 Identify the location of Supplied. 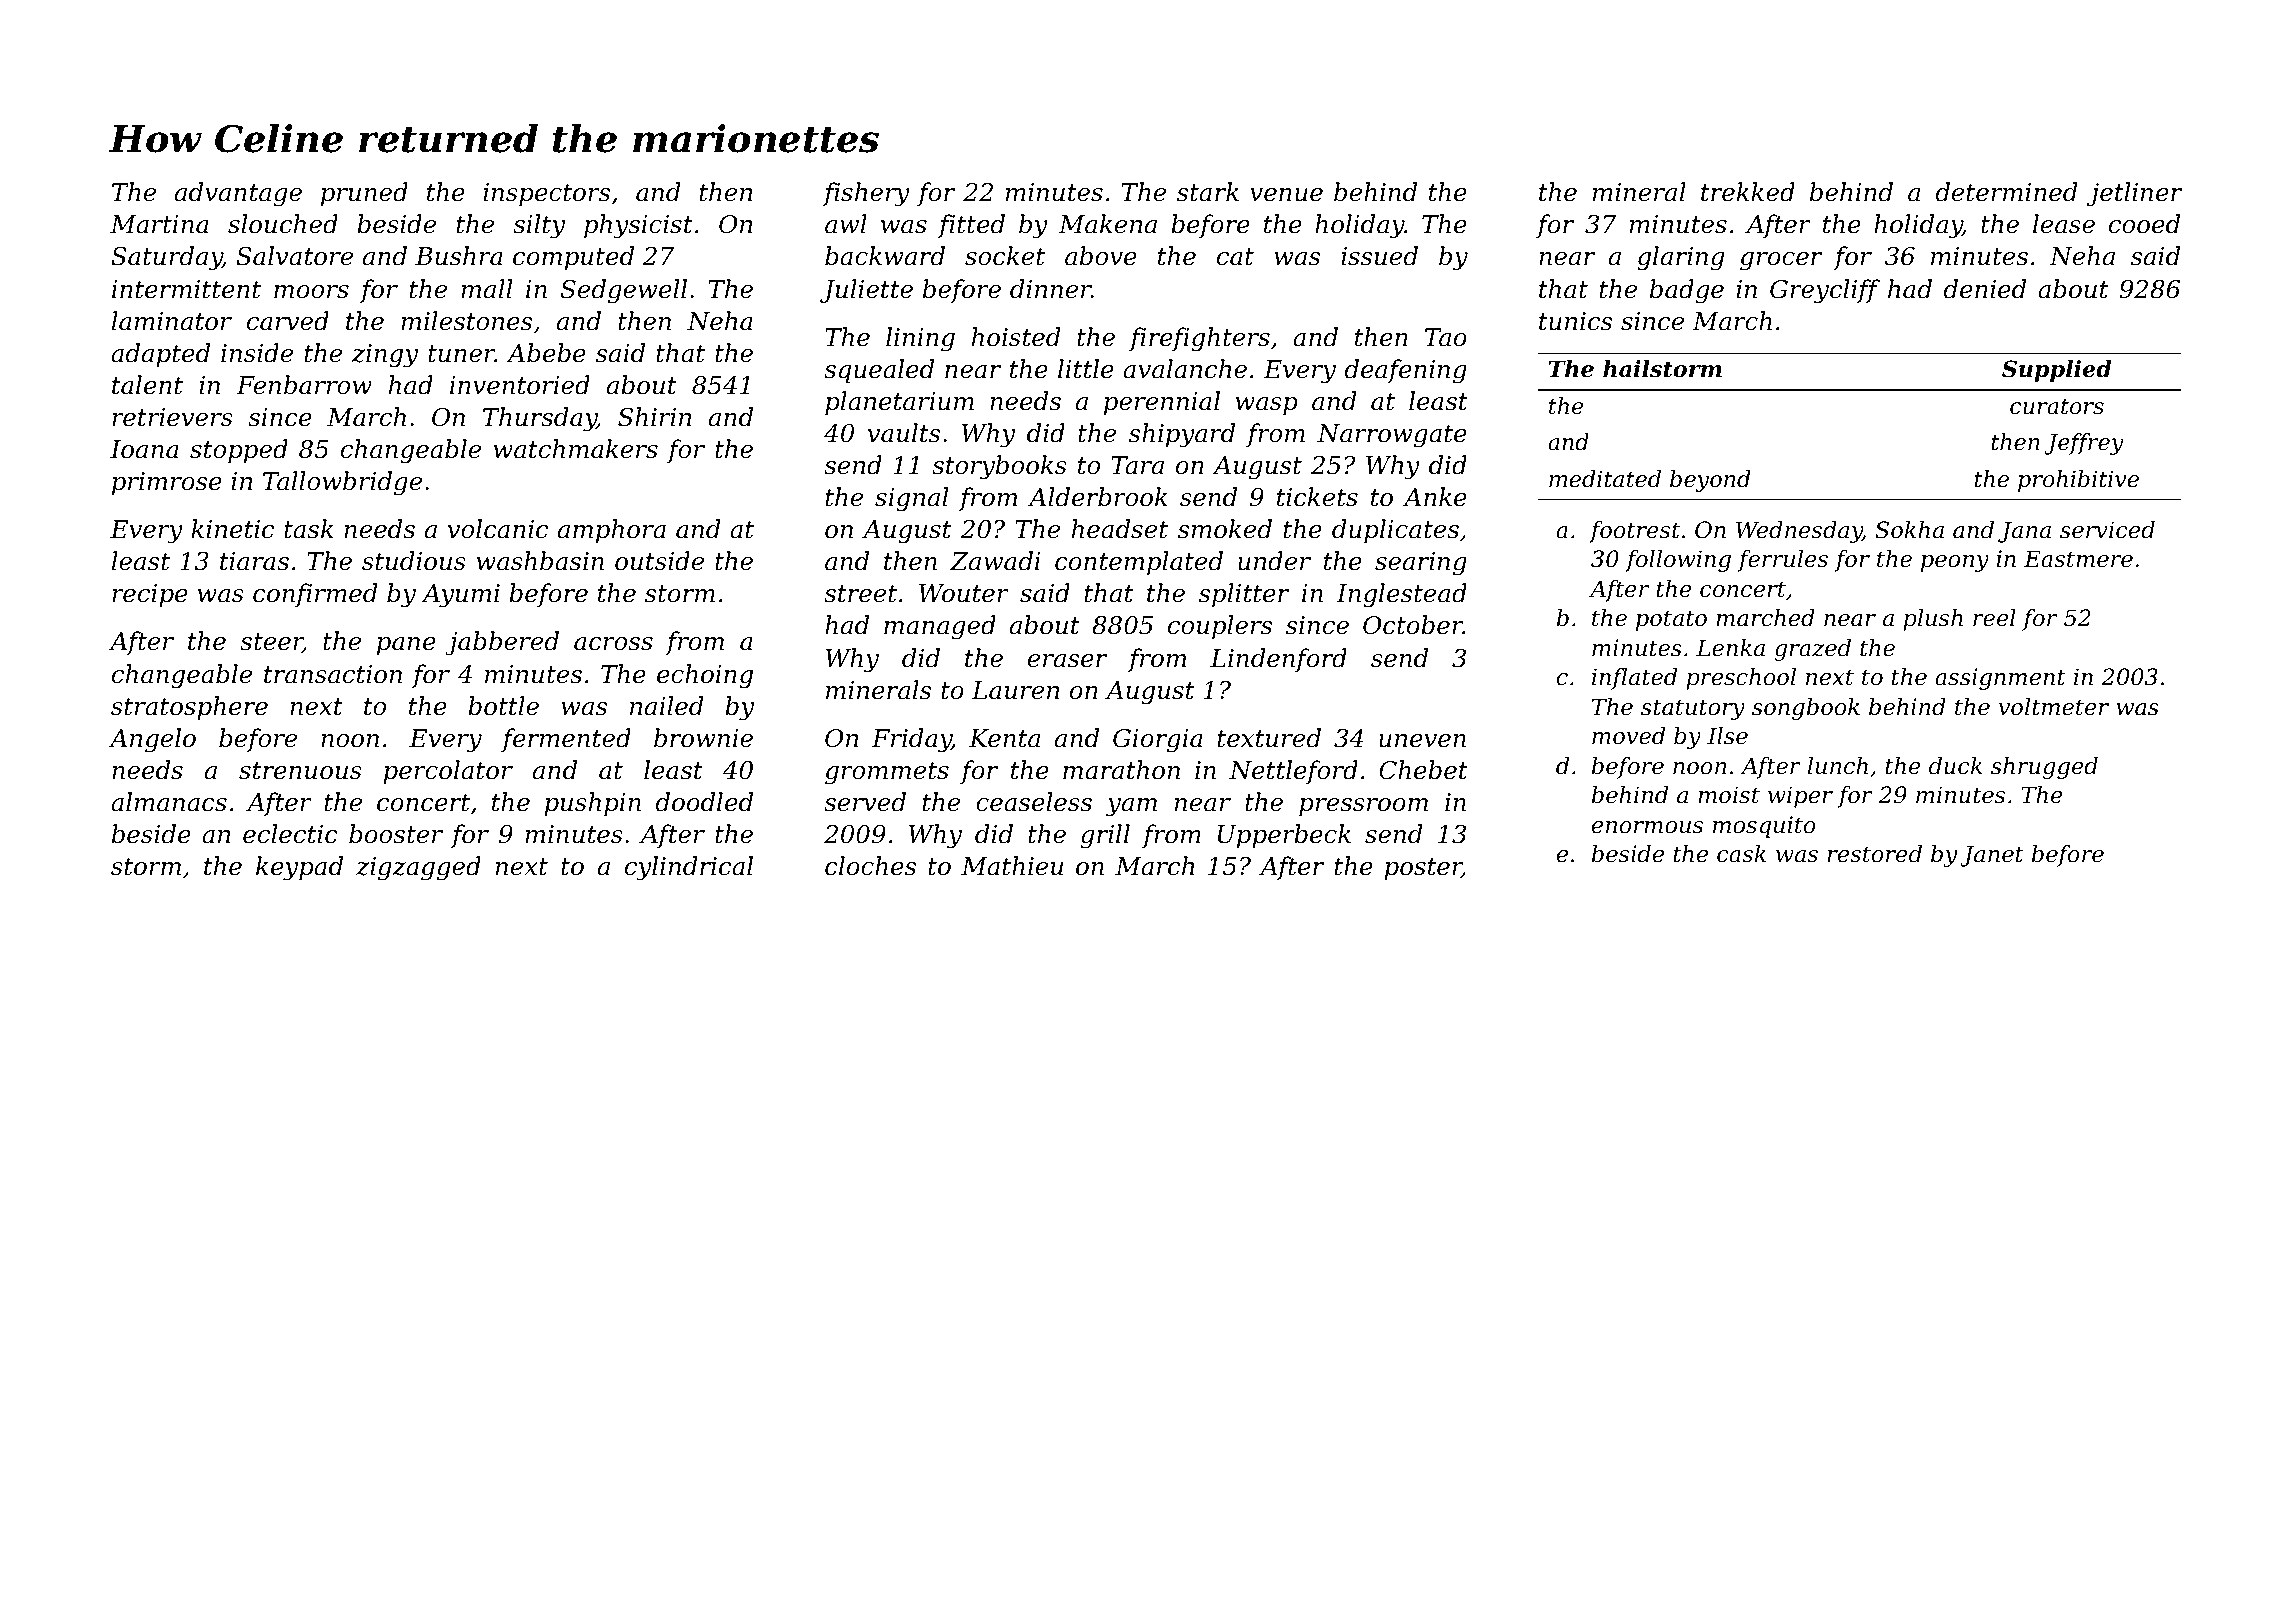
(2057, 371).
